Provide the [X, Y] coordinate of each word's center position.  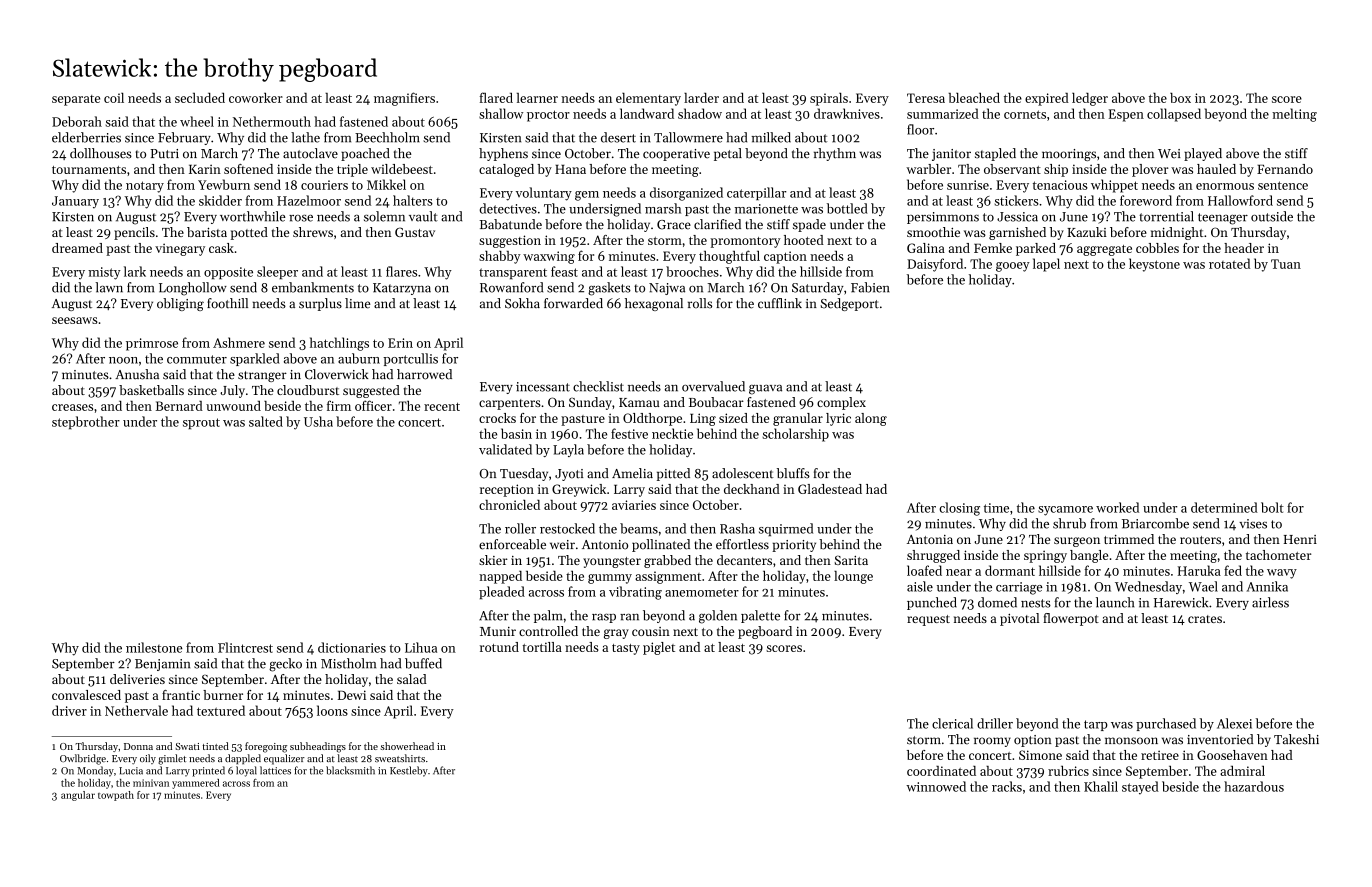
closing [959, 509]
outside [1272, 216]
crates [1205, 619]
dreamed [77, 248]
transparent [513, 273]
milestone [154, 647]
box [1180, 98]
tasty [626, 649]
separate [76, 100]
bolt [1272, 507]
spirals [829, 99]
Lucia [131, 771]
